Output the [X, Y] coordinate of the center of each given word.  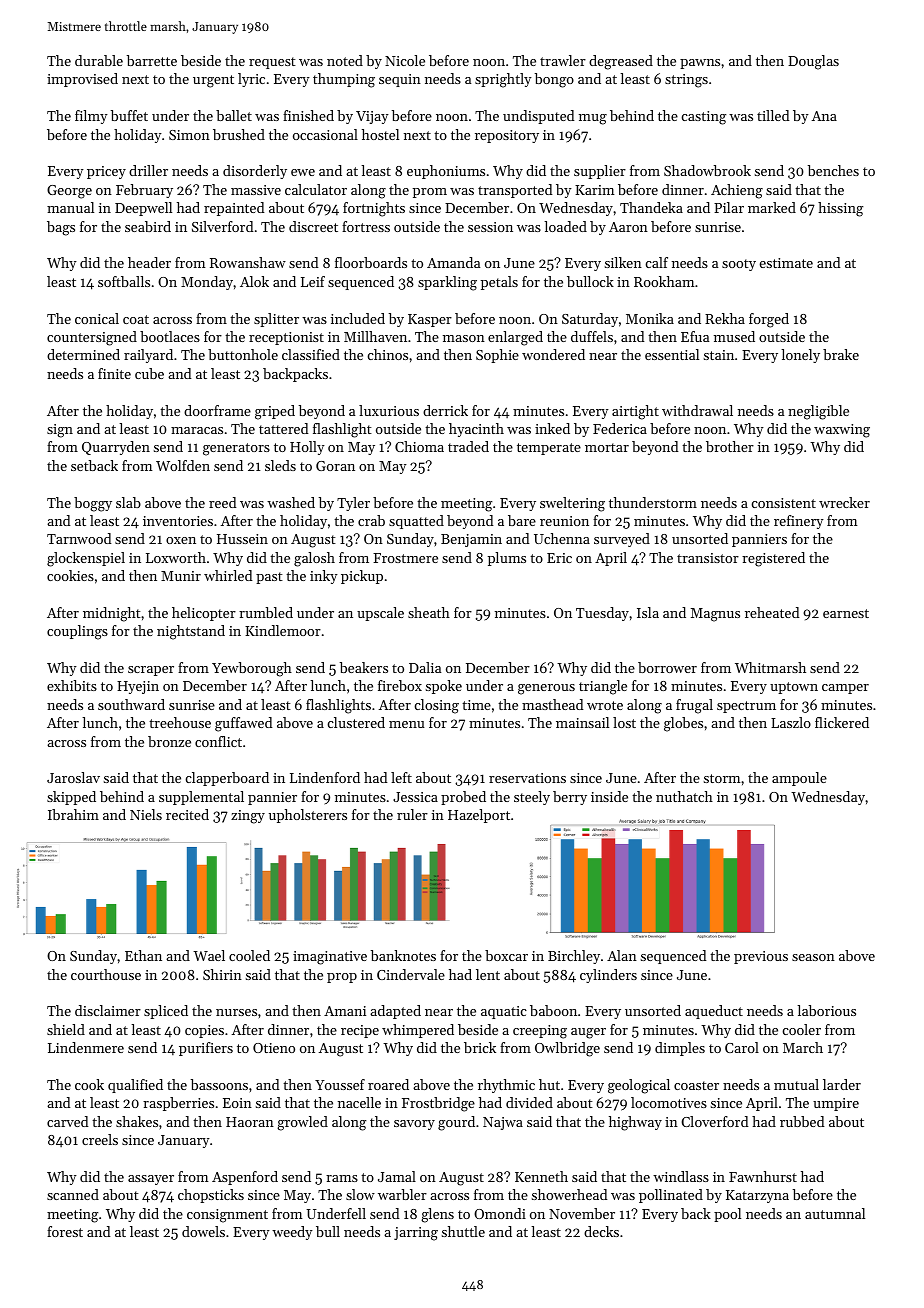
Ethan [143, 955]
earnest [846, 613]
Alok [254, 281]
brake [841, 354]
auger [588, 1033]
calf [657, 262]
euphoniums [446, 172]
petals [499, 283]
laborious [826, 1010]
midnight [112, 614]
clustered [356, 722]
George [69, 192]
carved [68, 1121]
